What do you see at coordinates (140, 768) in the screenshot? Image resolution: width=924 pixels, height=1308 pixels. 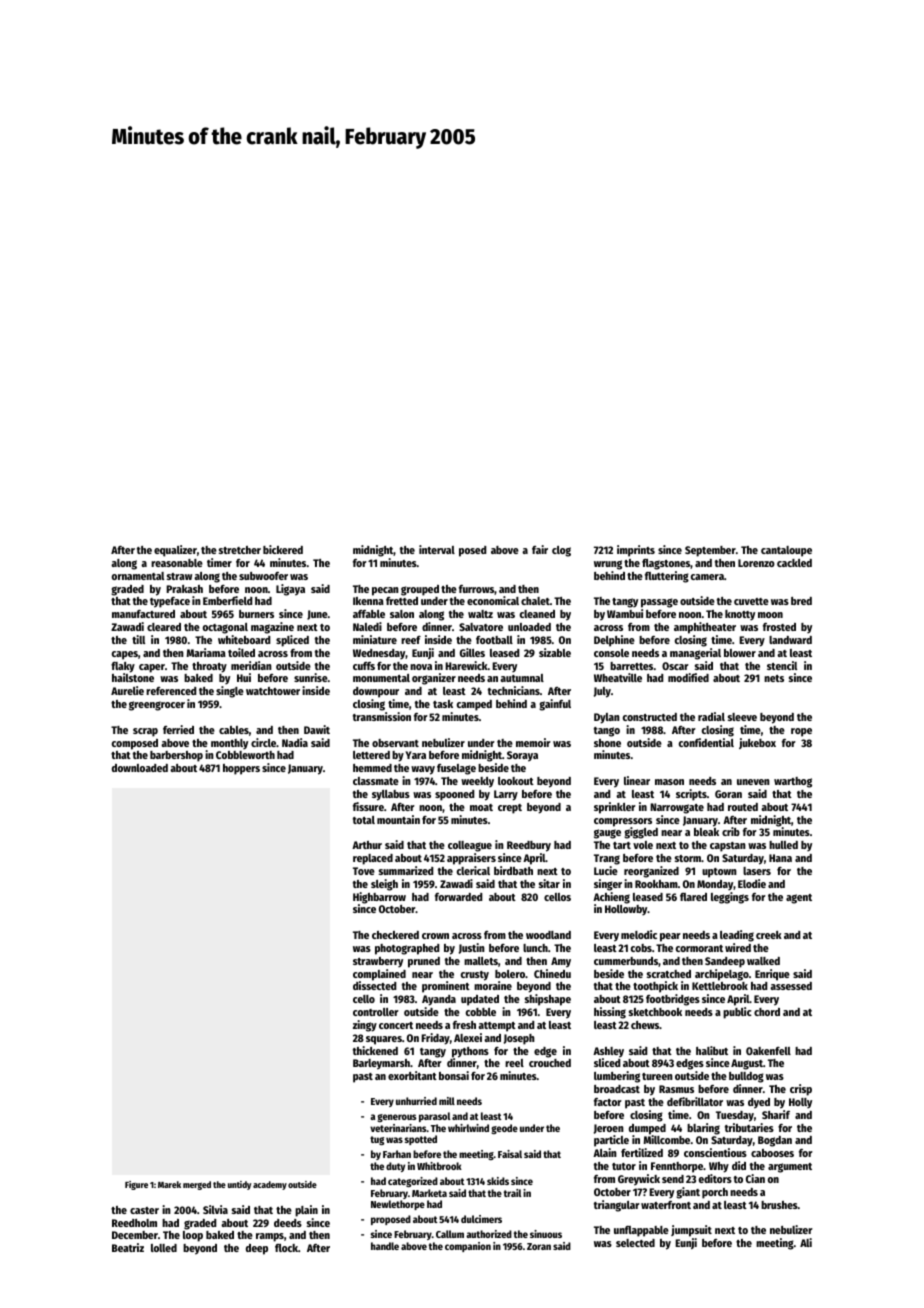 I see `downloaded` at bounding box center [140, 768].
